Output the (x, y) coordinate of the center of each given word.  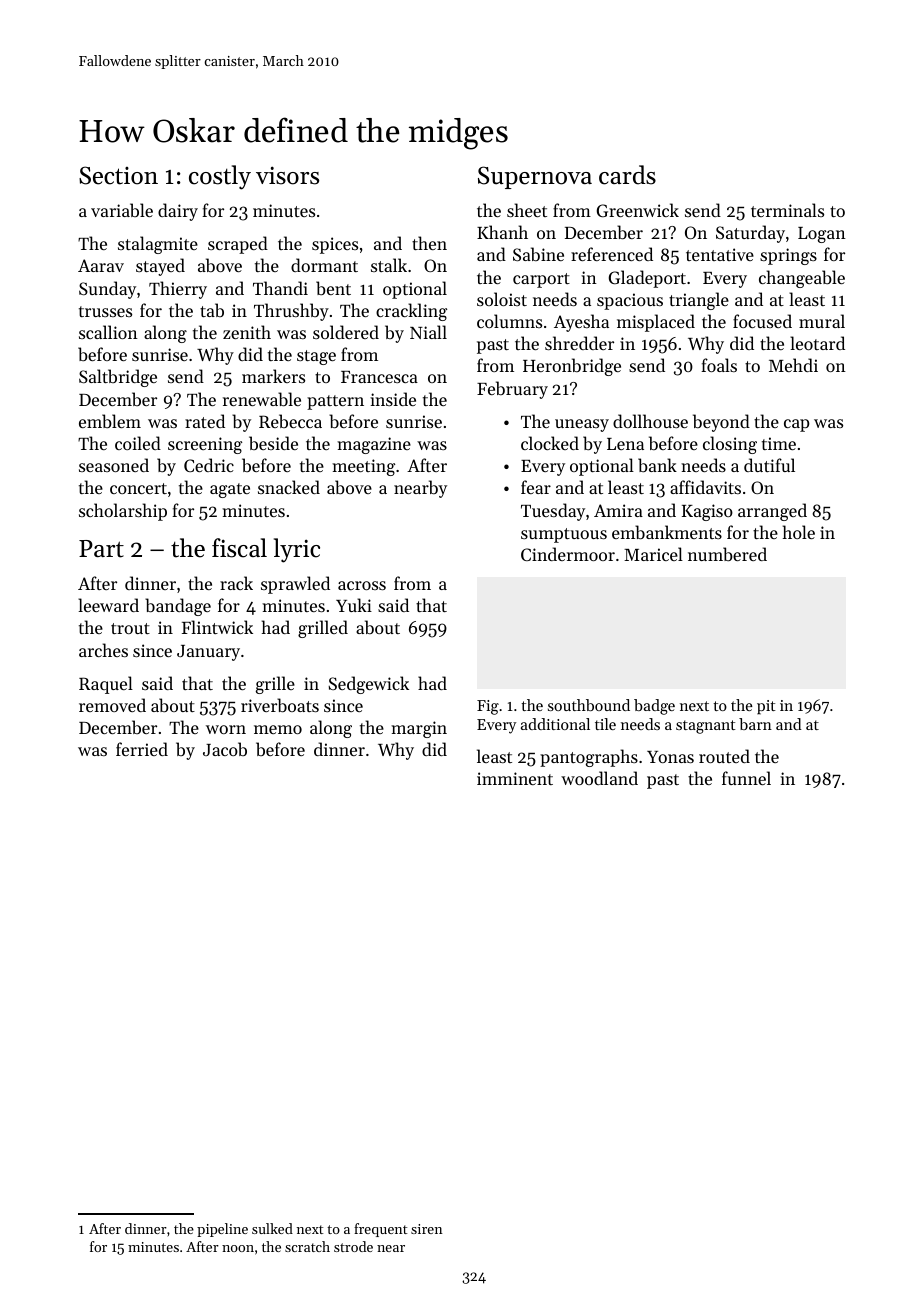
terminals (787, 210)
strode (353, 1246)
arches (103, 650)
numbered (727, 554)
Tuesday (553, 512)
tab (212, 310)
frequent (381, 1230)
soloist (502, 299)
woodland (599, 778)
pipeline (222, 1230)
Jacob (225, 749)
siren (427, 1229)
